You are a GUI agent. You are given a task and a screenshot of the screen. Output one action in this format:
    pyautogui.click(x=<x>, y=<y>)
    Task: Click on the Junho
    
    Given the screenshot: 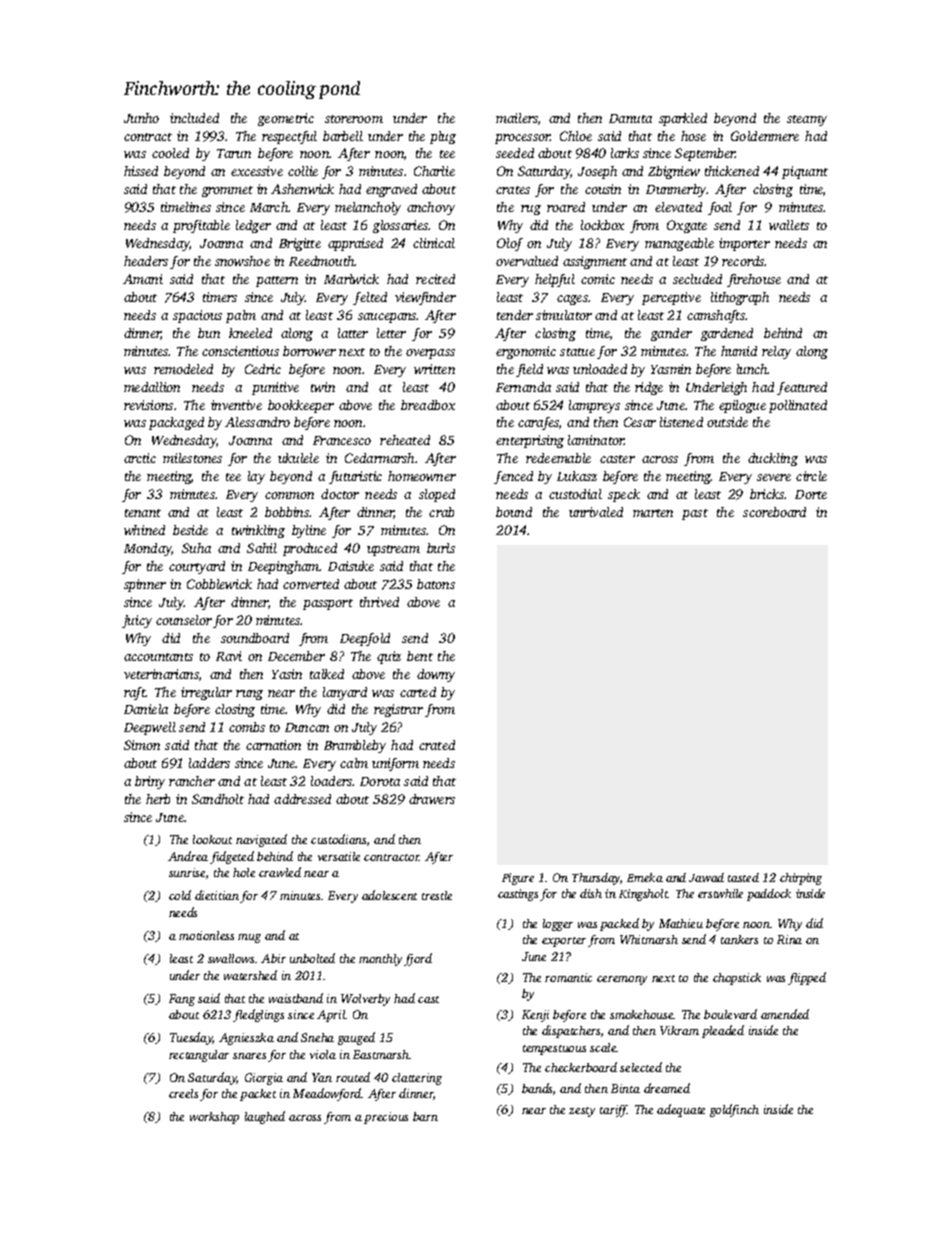 What is the action you would take?
    pyautogui.click(x=141, y=118)
